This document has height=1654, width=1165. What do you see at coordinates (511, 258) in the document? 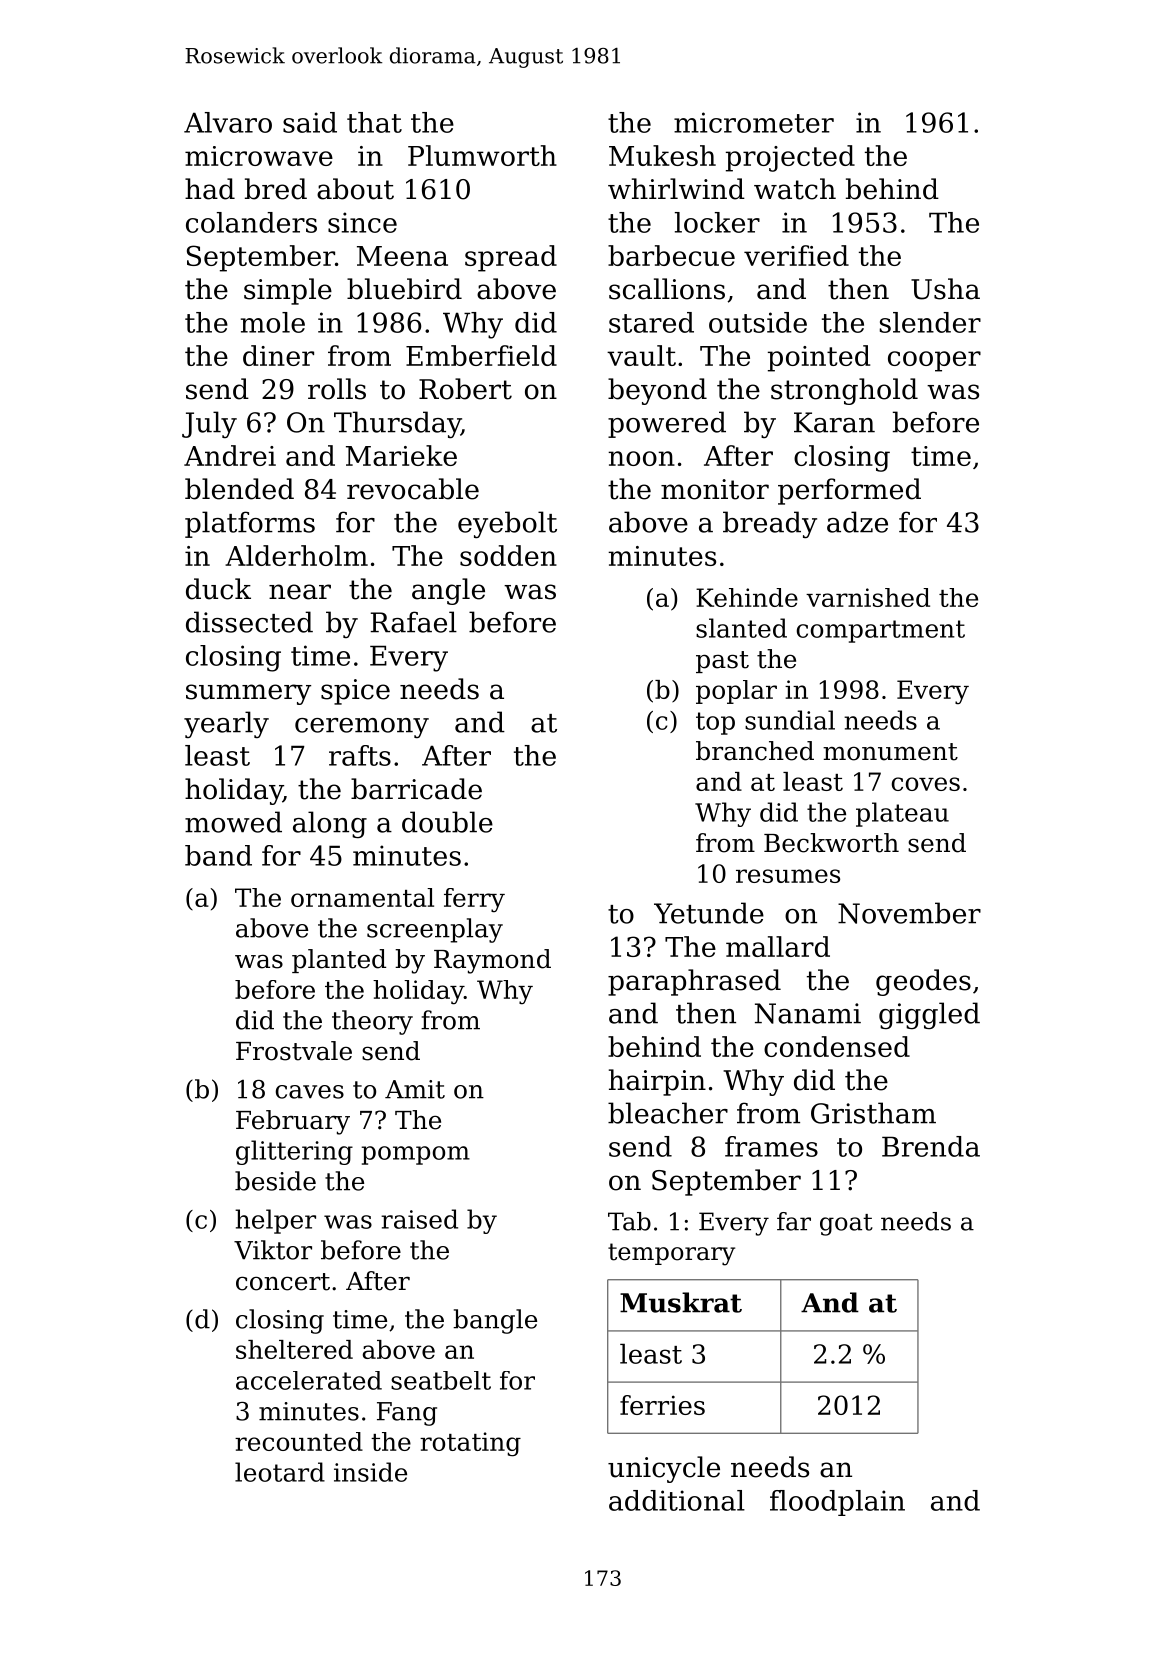
I see `spread` at bounding box center [511, 258].
